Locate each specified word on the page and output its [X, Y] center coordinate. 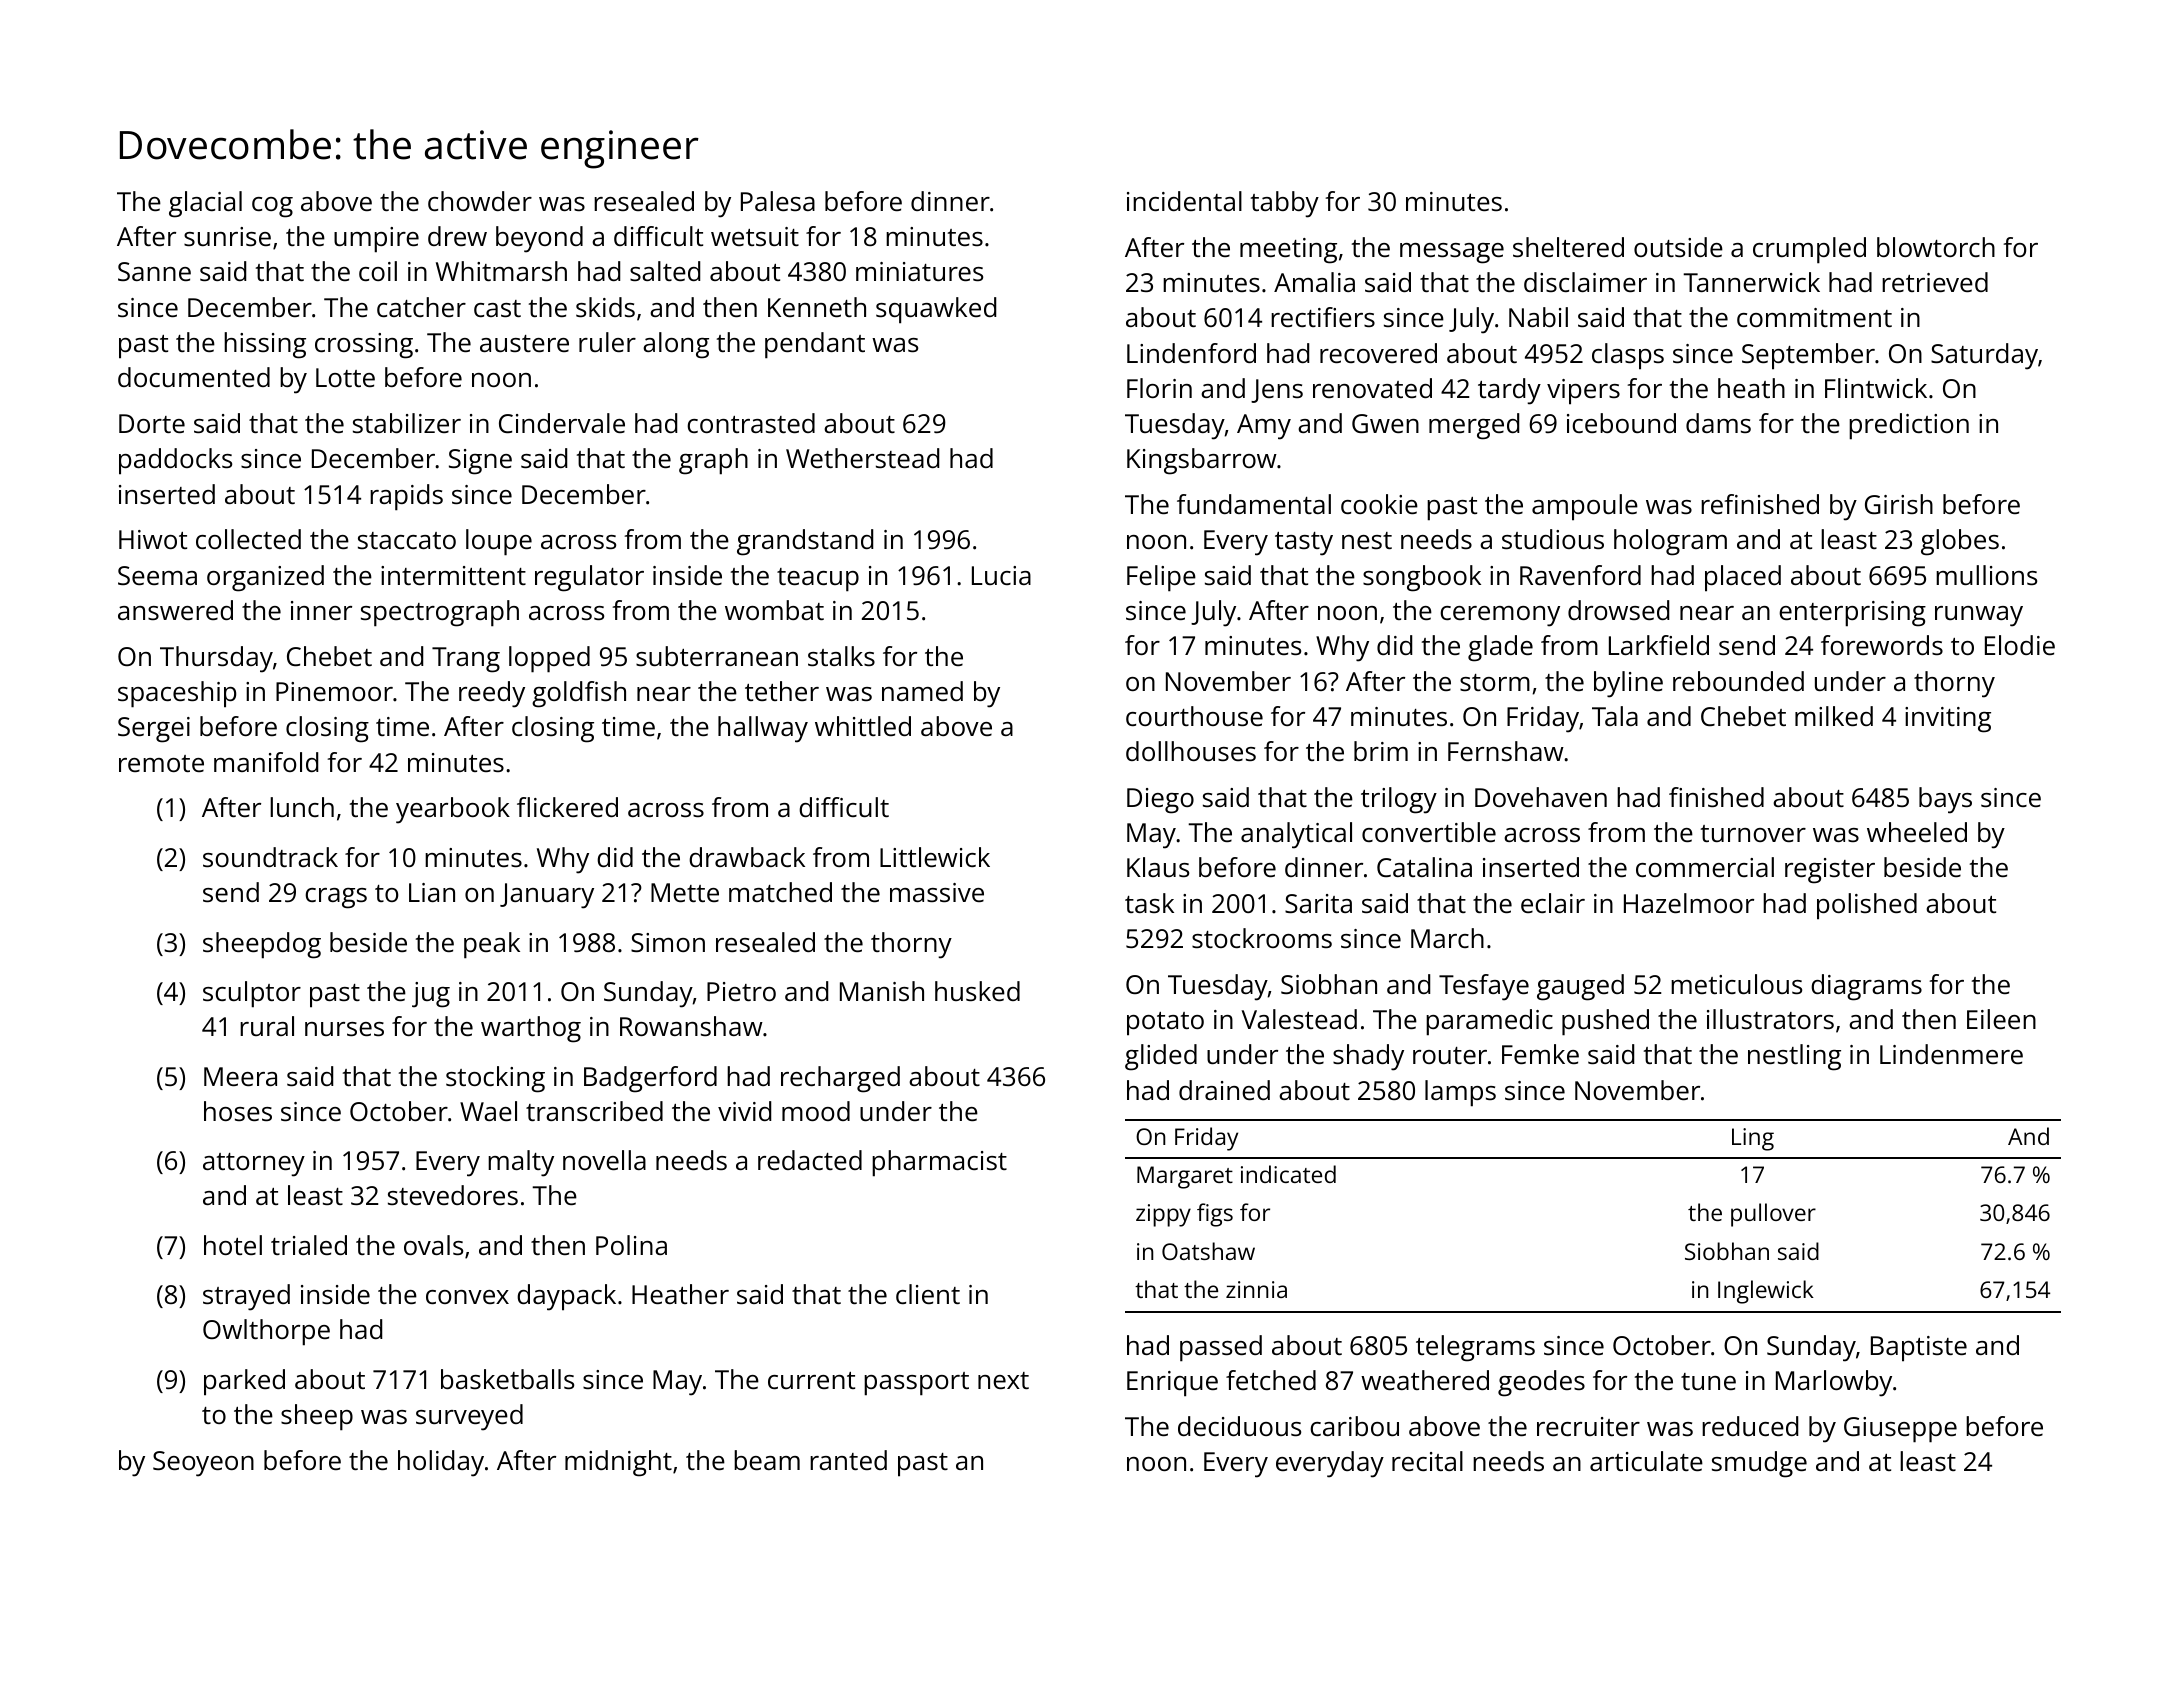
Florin [1159, 388]
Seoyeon [203, 1464]
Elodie [2020, 645]
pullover [1773, 1215]
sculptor [252, 994]
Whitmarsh [501, 271]
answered [175, 610]
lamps [1460, 1093]
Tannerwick [1751, 282]
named [922, 691]
